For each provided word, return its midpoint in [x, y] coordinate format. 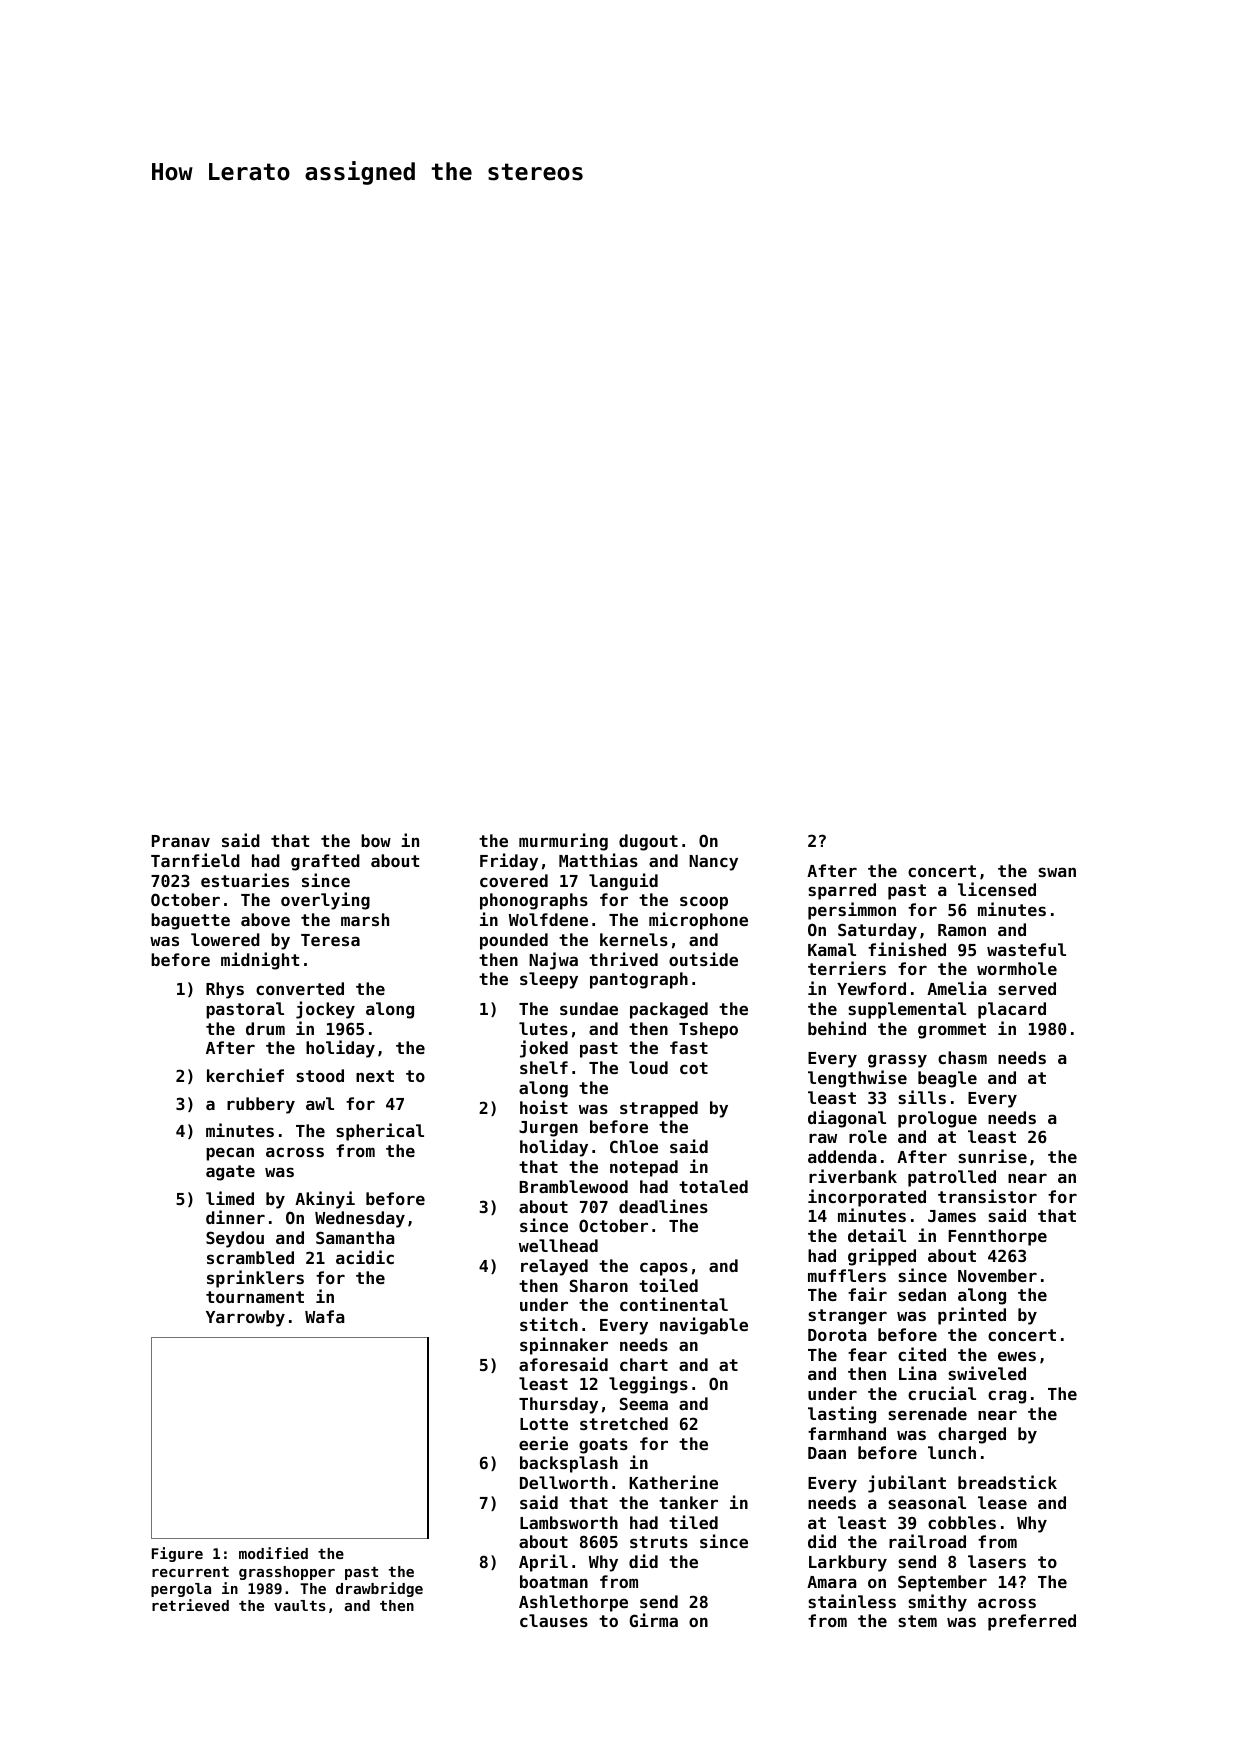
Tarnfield [195, 860]
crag [1007, 1397]
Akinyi [325, 1200]
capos [664, 1269]
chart [644, 1364]
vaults [300, 1605]
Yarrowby [245, 1318]
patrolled [952, 1178]
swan [1057, 872]
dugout [648, 842]
